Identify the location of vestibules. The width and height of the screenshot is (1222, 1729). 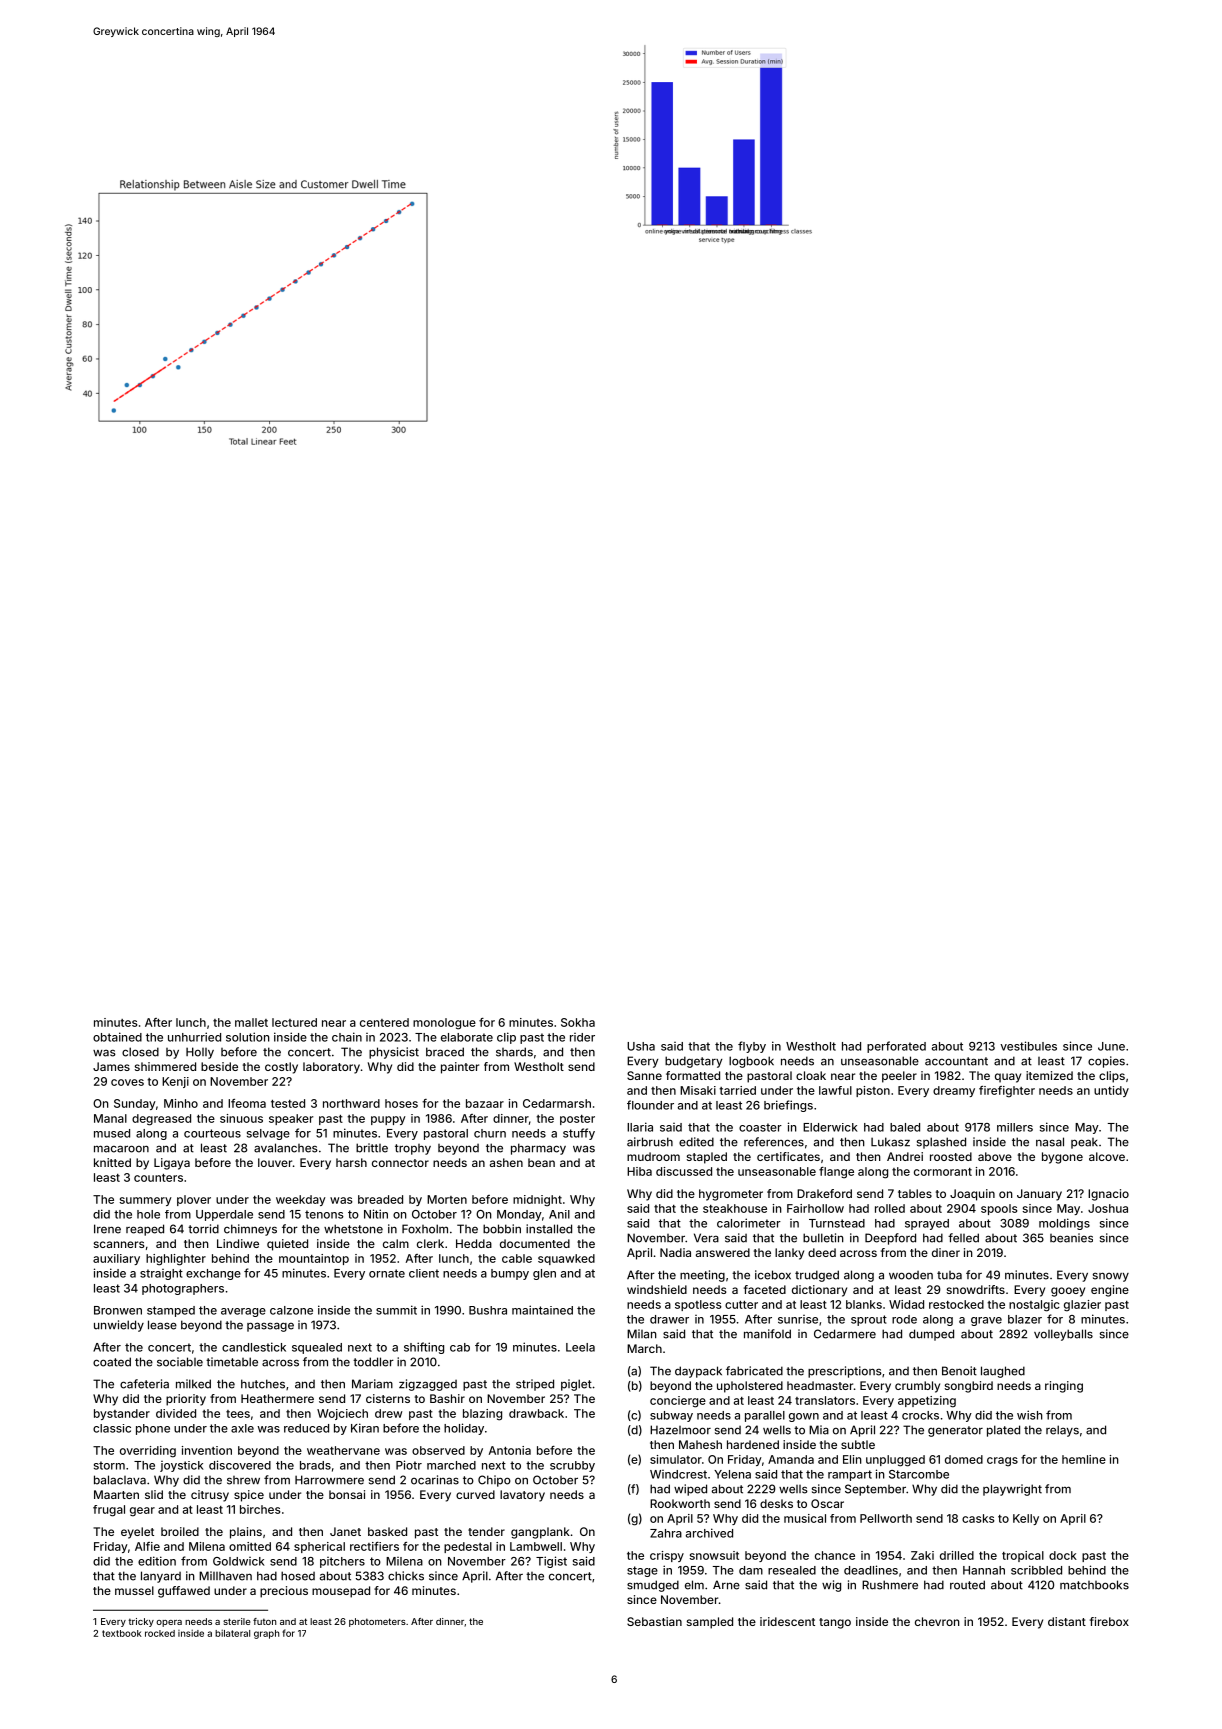
(1028, 1046).
